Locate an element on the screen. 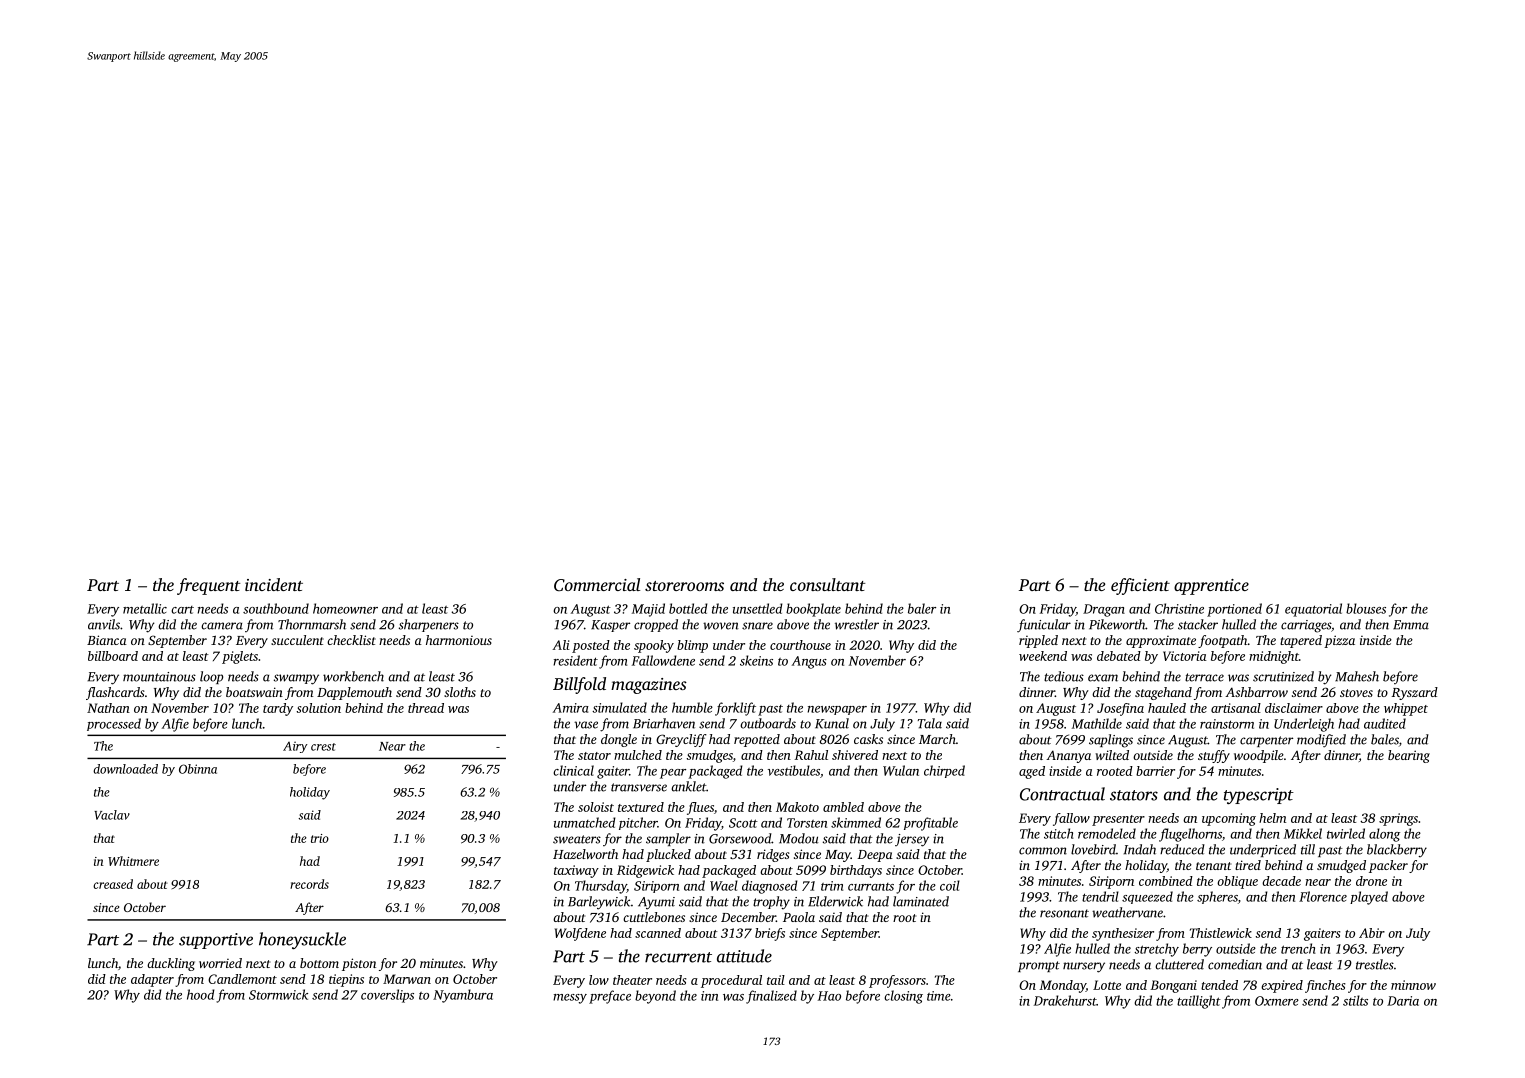  loop is located at coordinates (211, 677).
